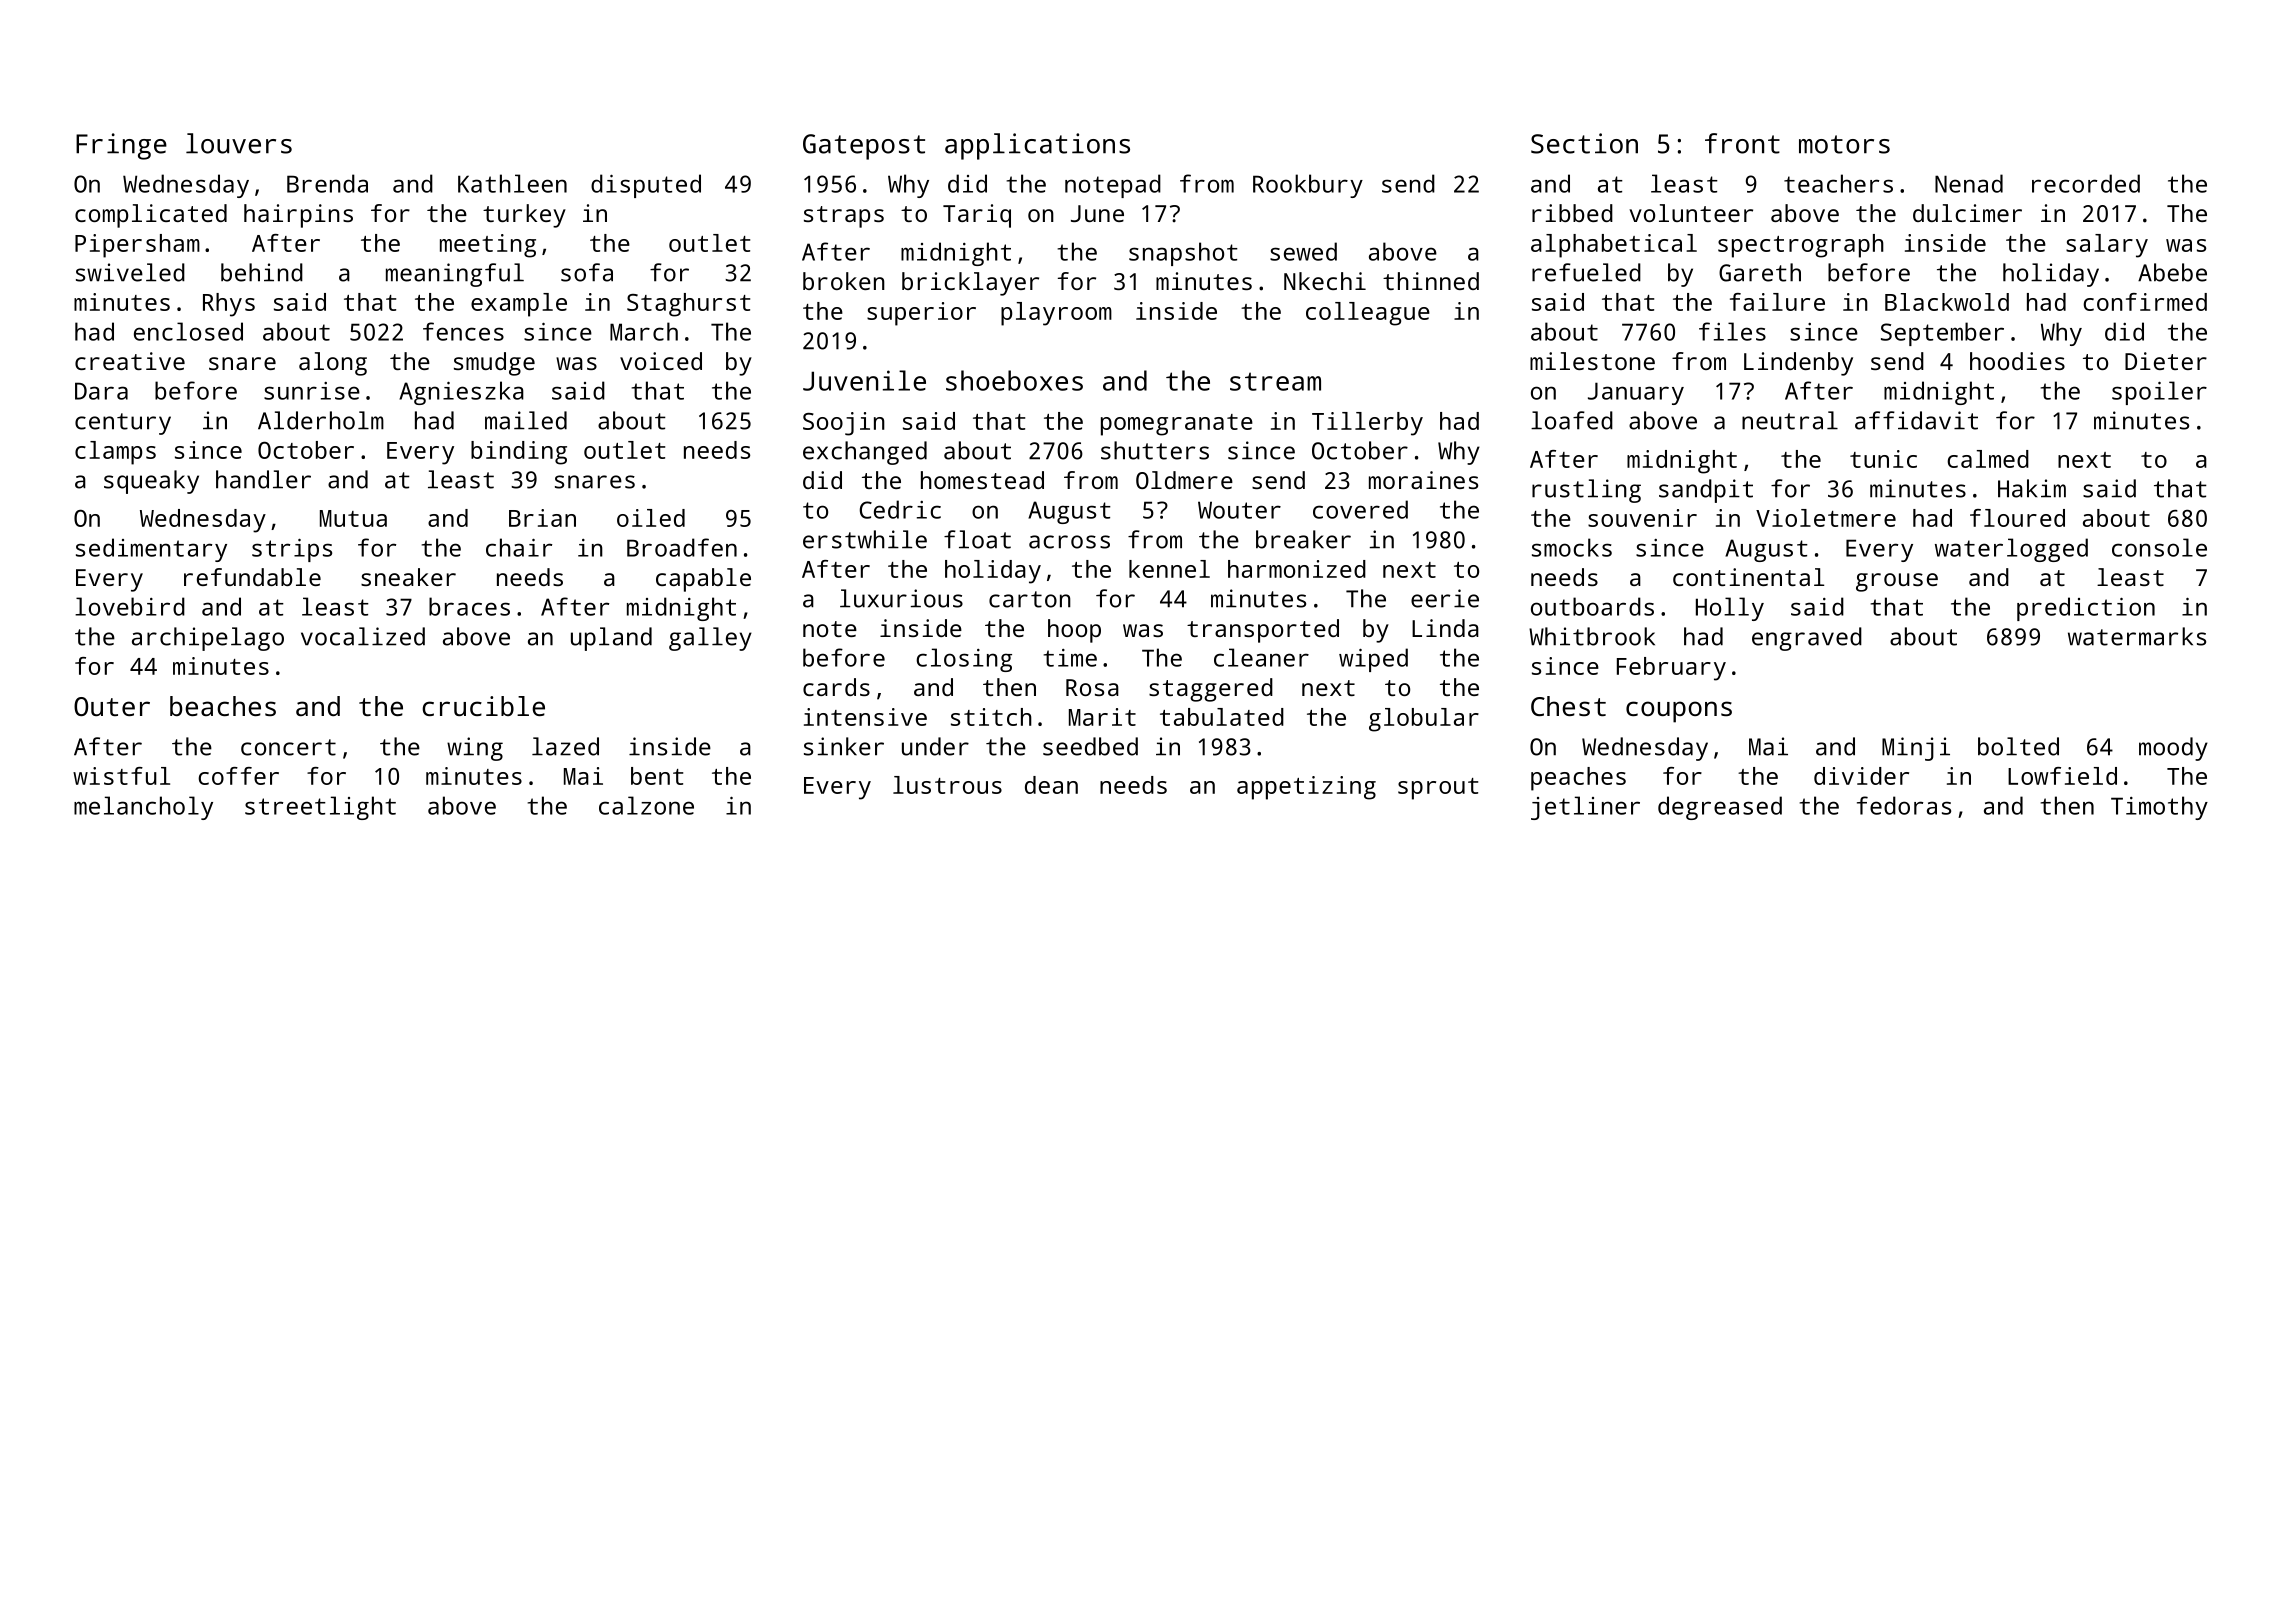 This image has width=2282, height=1614. Describe the element at coordinates (864, 147) in the image. I see `Gatepost` at that location.
